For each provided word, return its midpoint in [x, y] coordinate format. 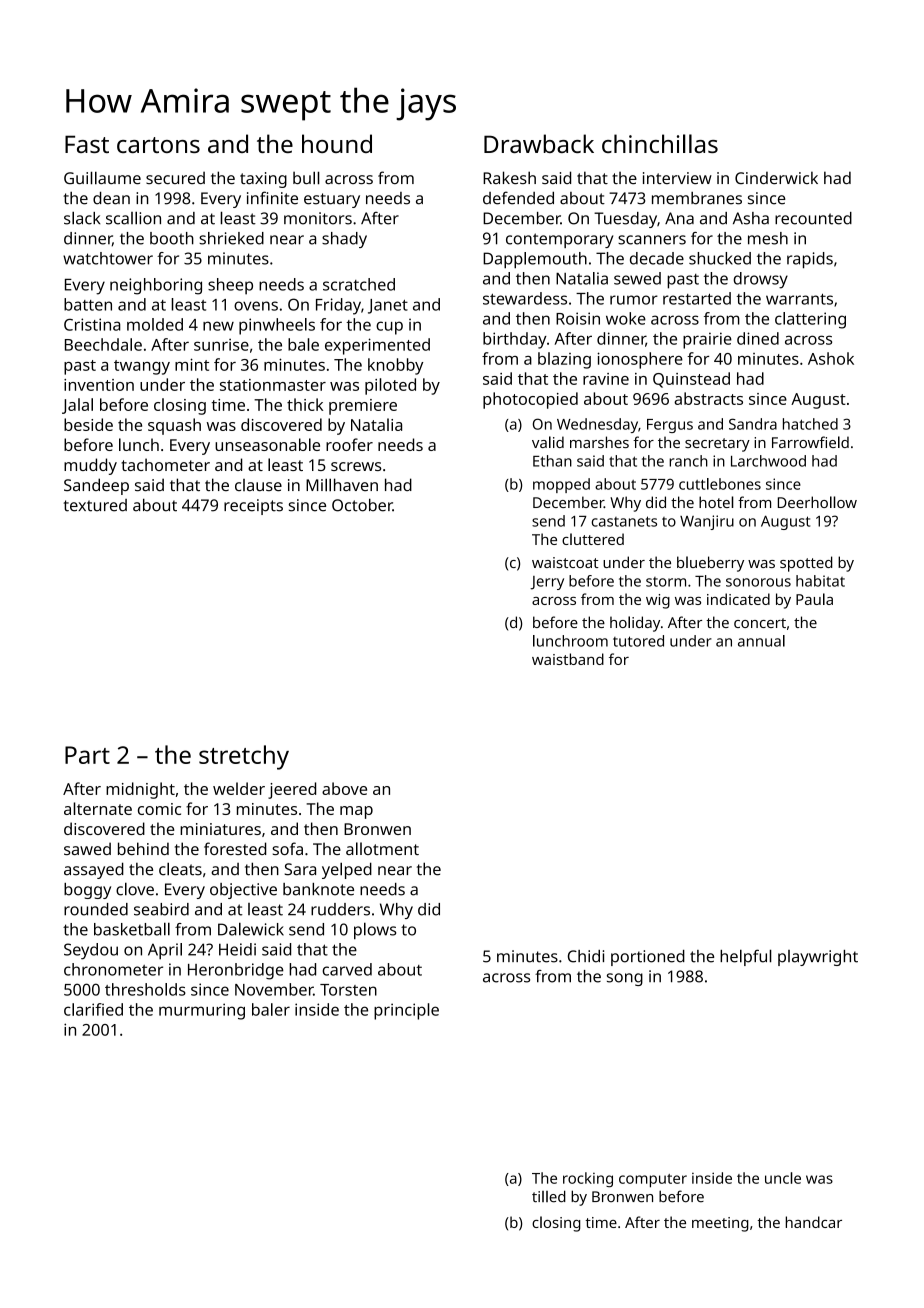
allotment [382, 848]
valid [548, 442]
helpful [746, 957]
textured [95, 505]
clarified [93, 1009]
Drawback [539, 143]
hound [337, 143]
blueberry [710, 564]
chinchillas [660, 143]
